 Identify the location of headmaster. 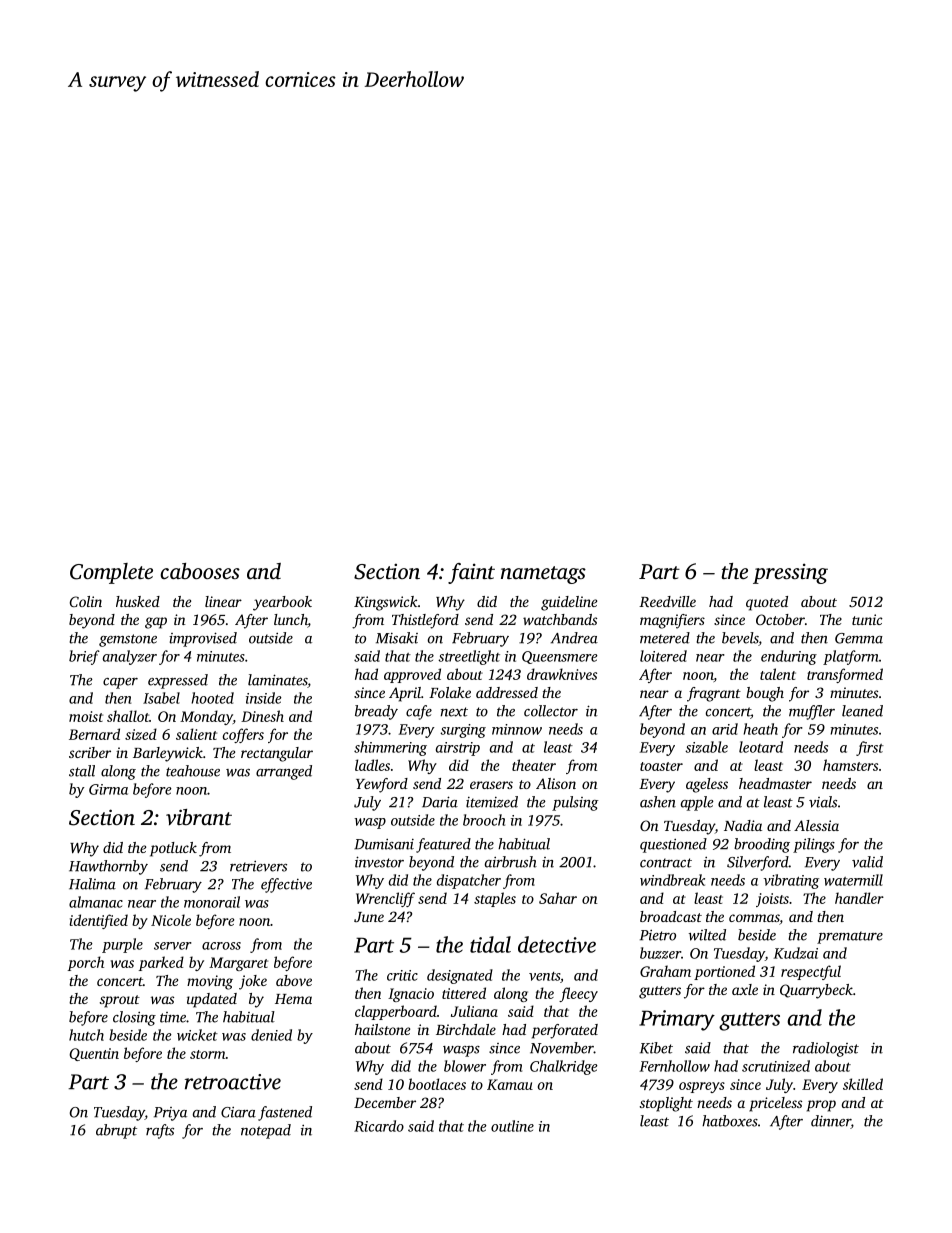
(775, 783).
